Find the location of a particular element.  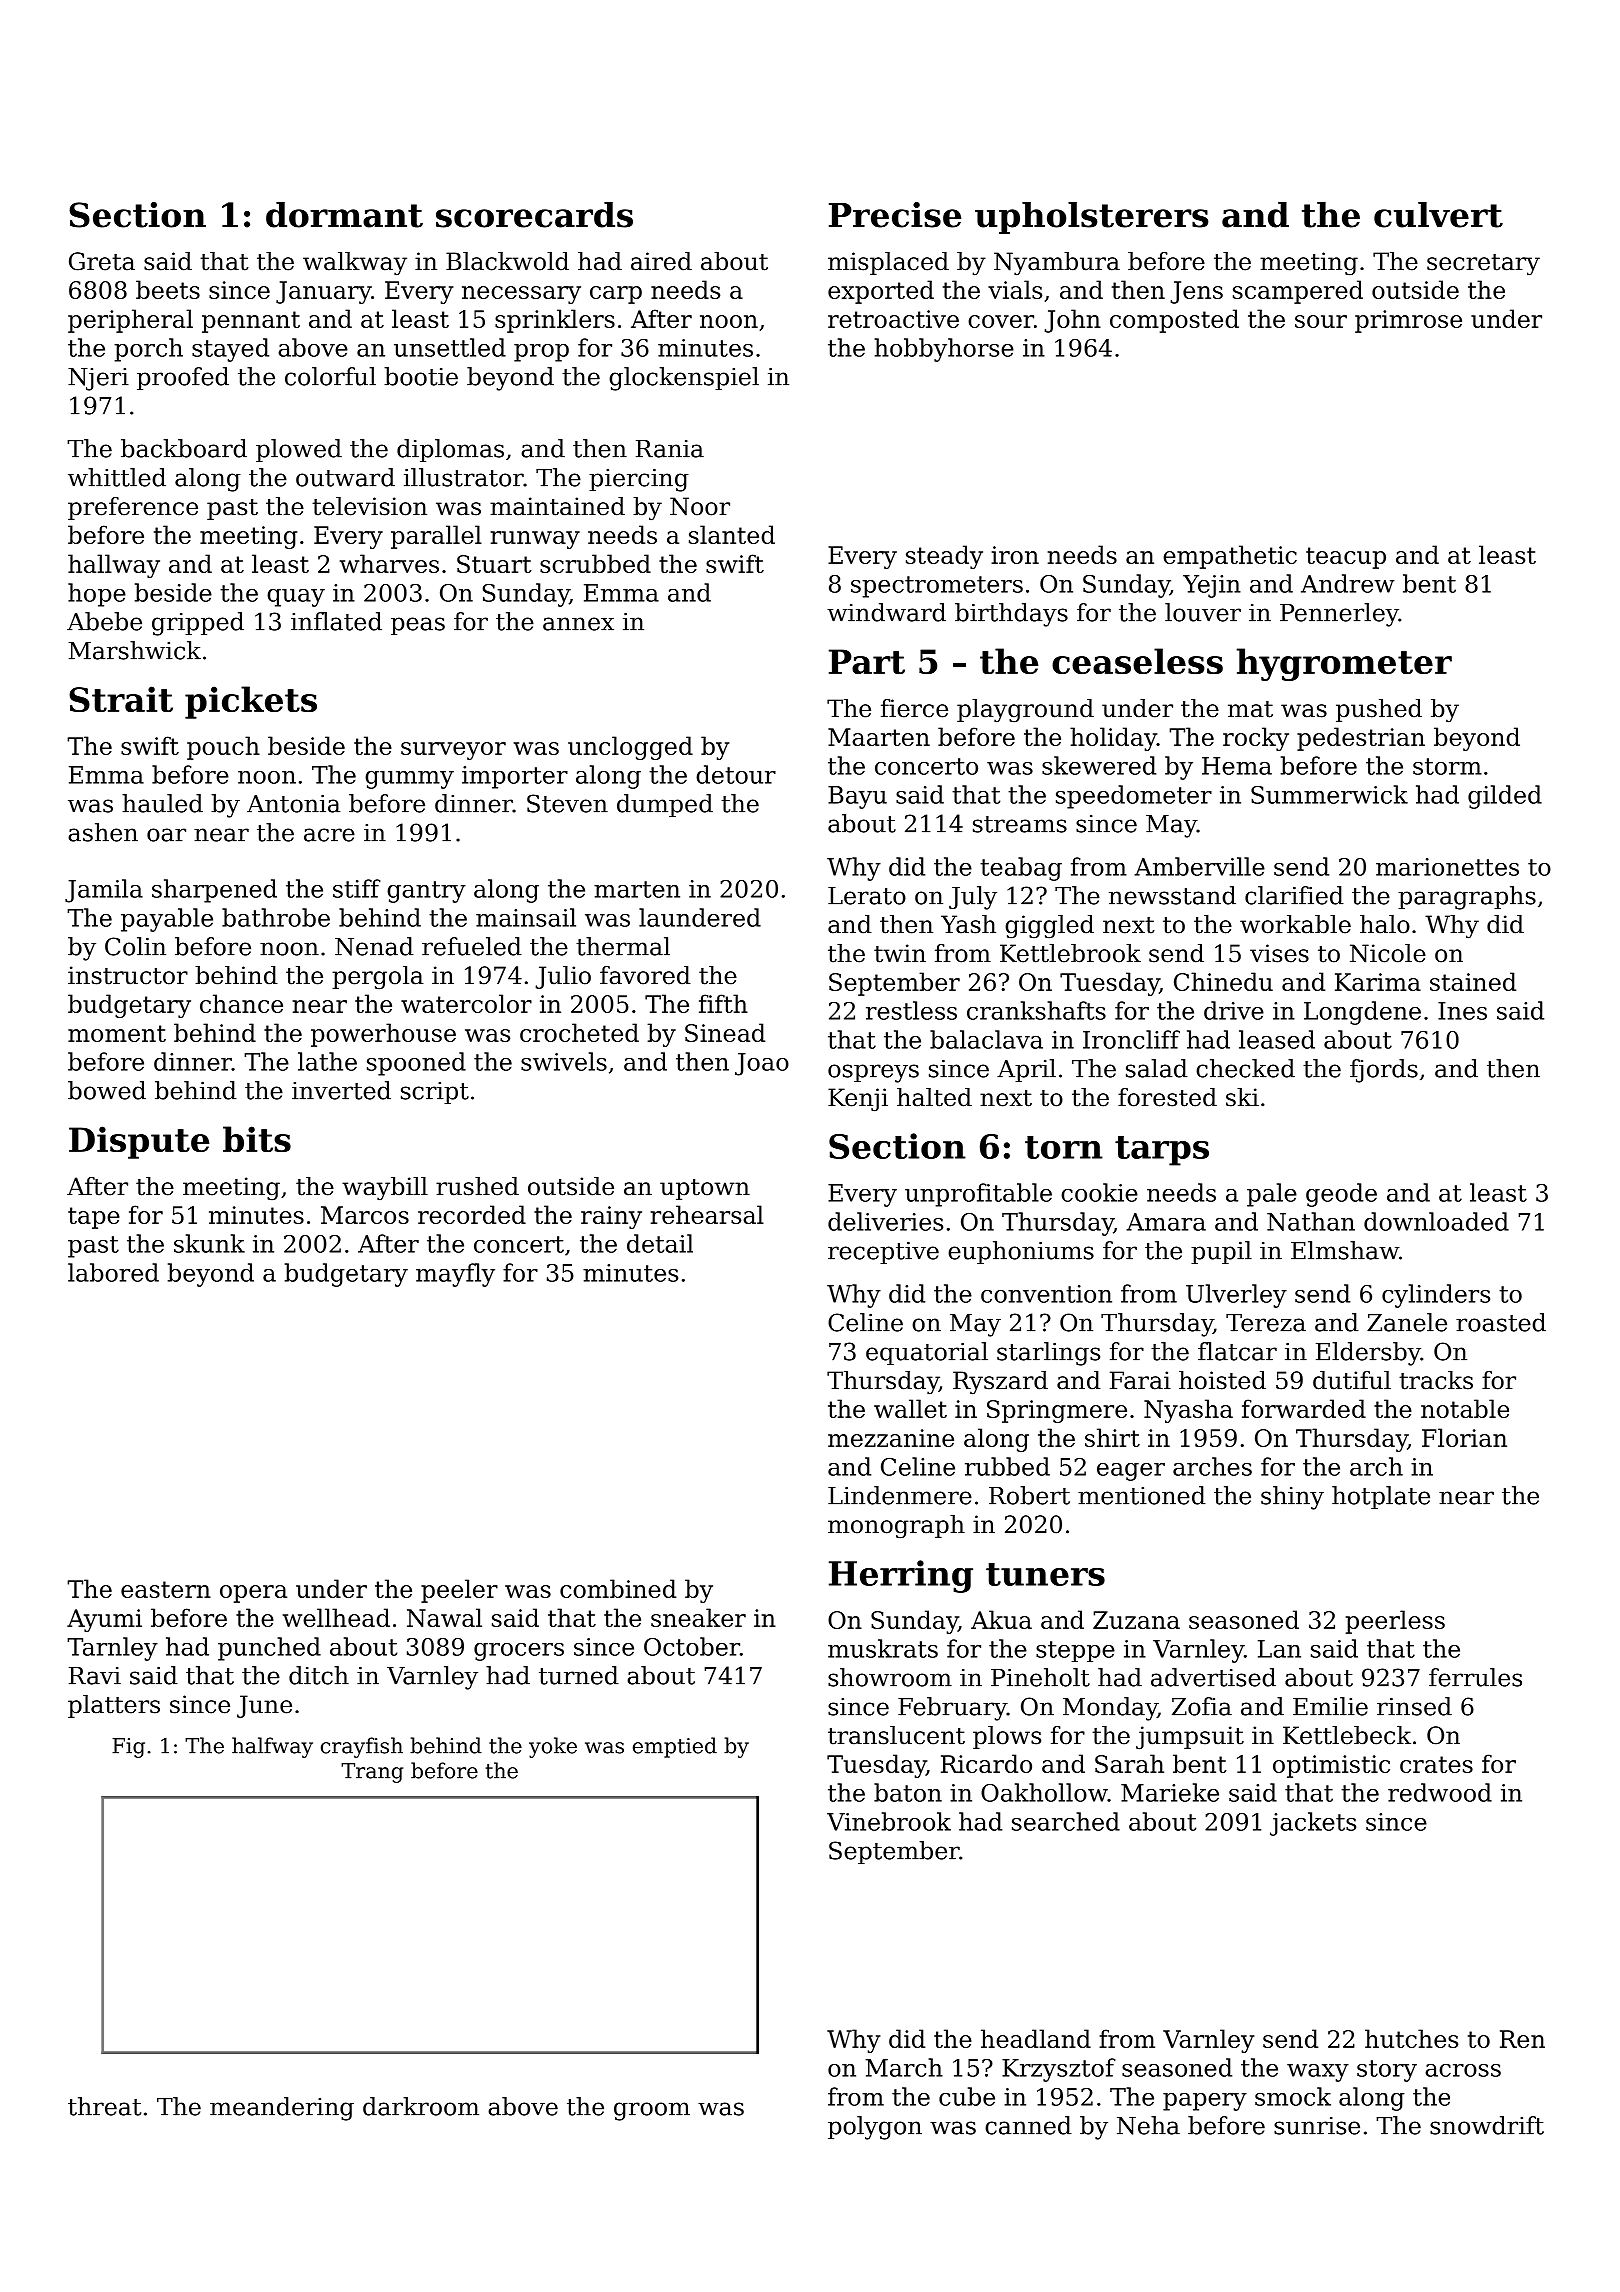

combined is located at coordinates (618, 1588).
